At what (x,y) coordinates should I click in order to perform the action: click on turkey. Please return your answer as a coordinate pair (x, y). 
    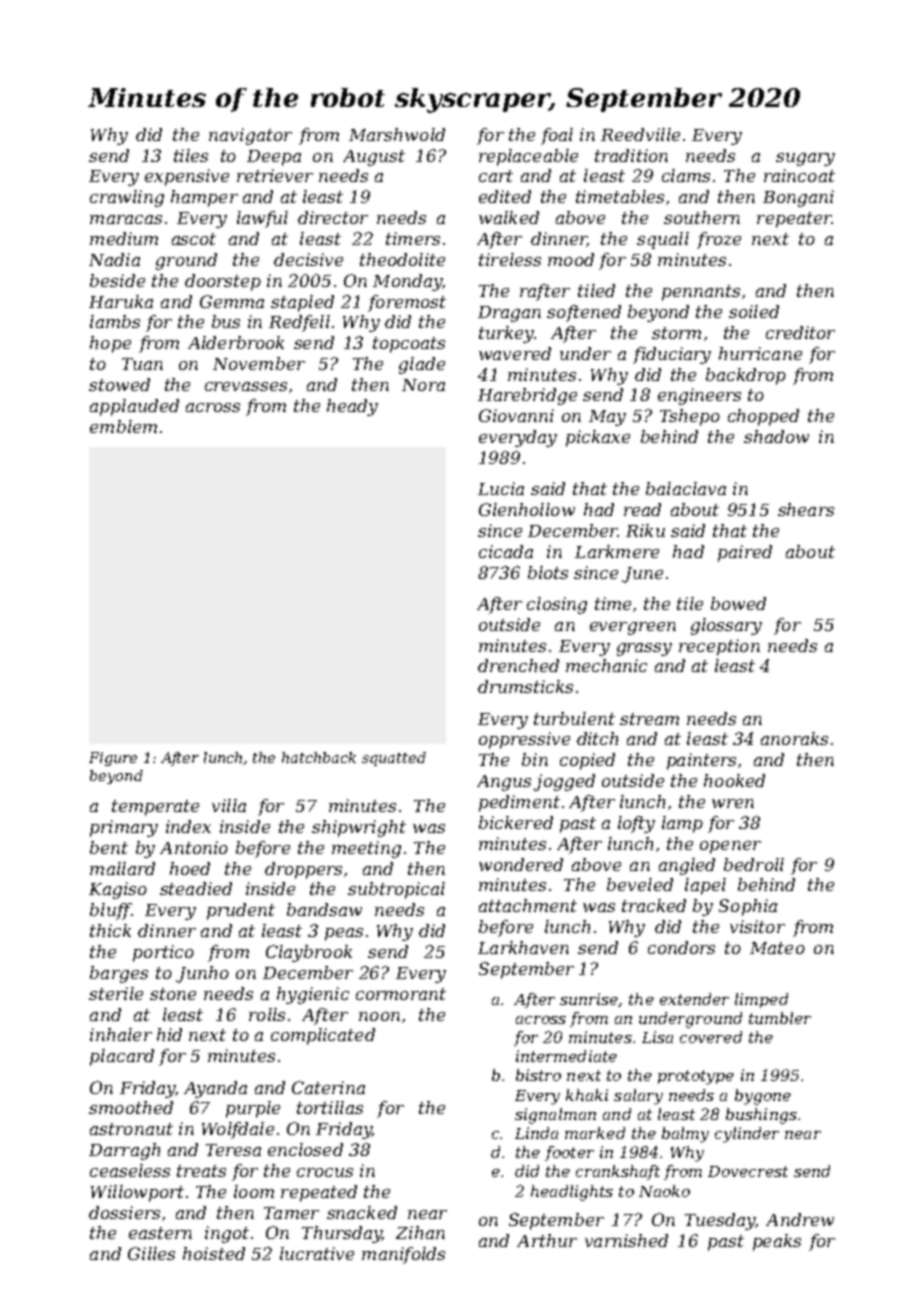
    Looking at the image, I should click on (506, 334).
